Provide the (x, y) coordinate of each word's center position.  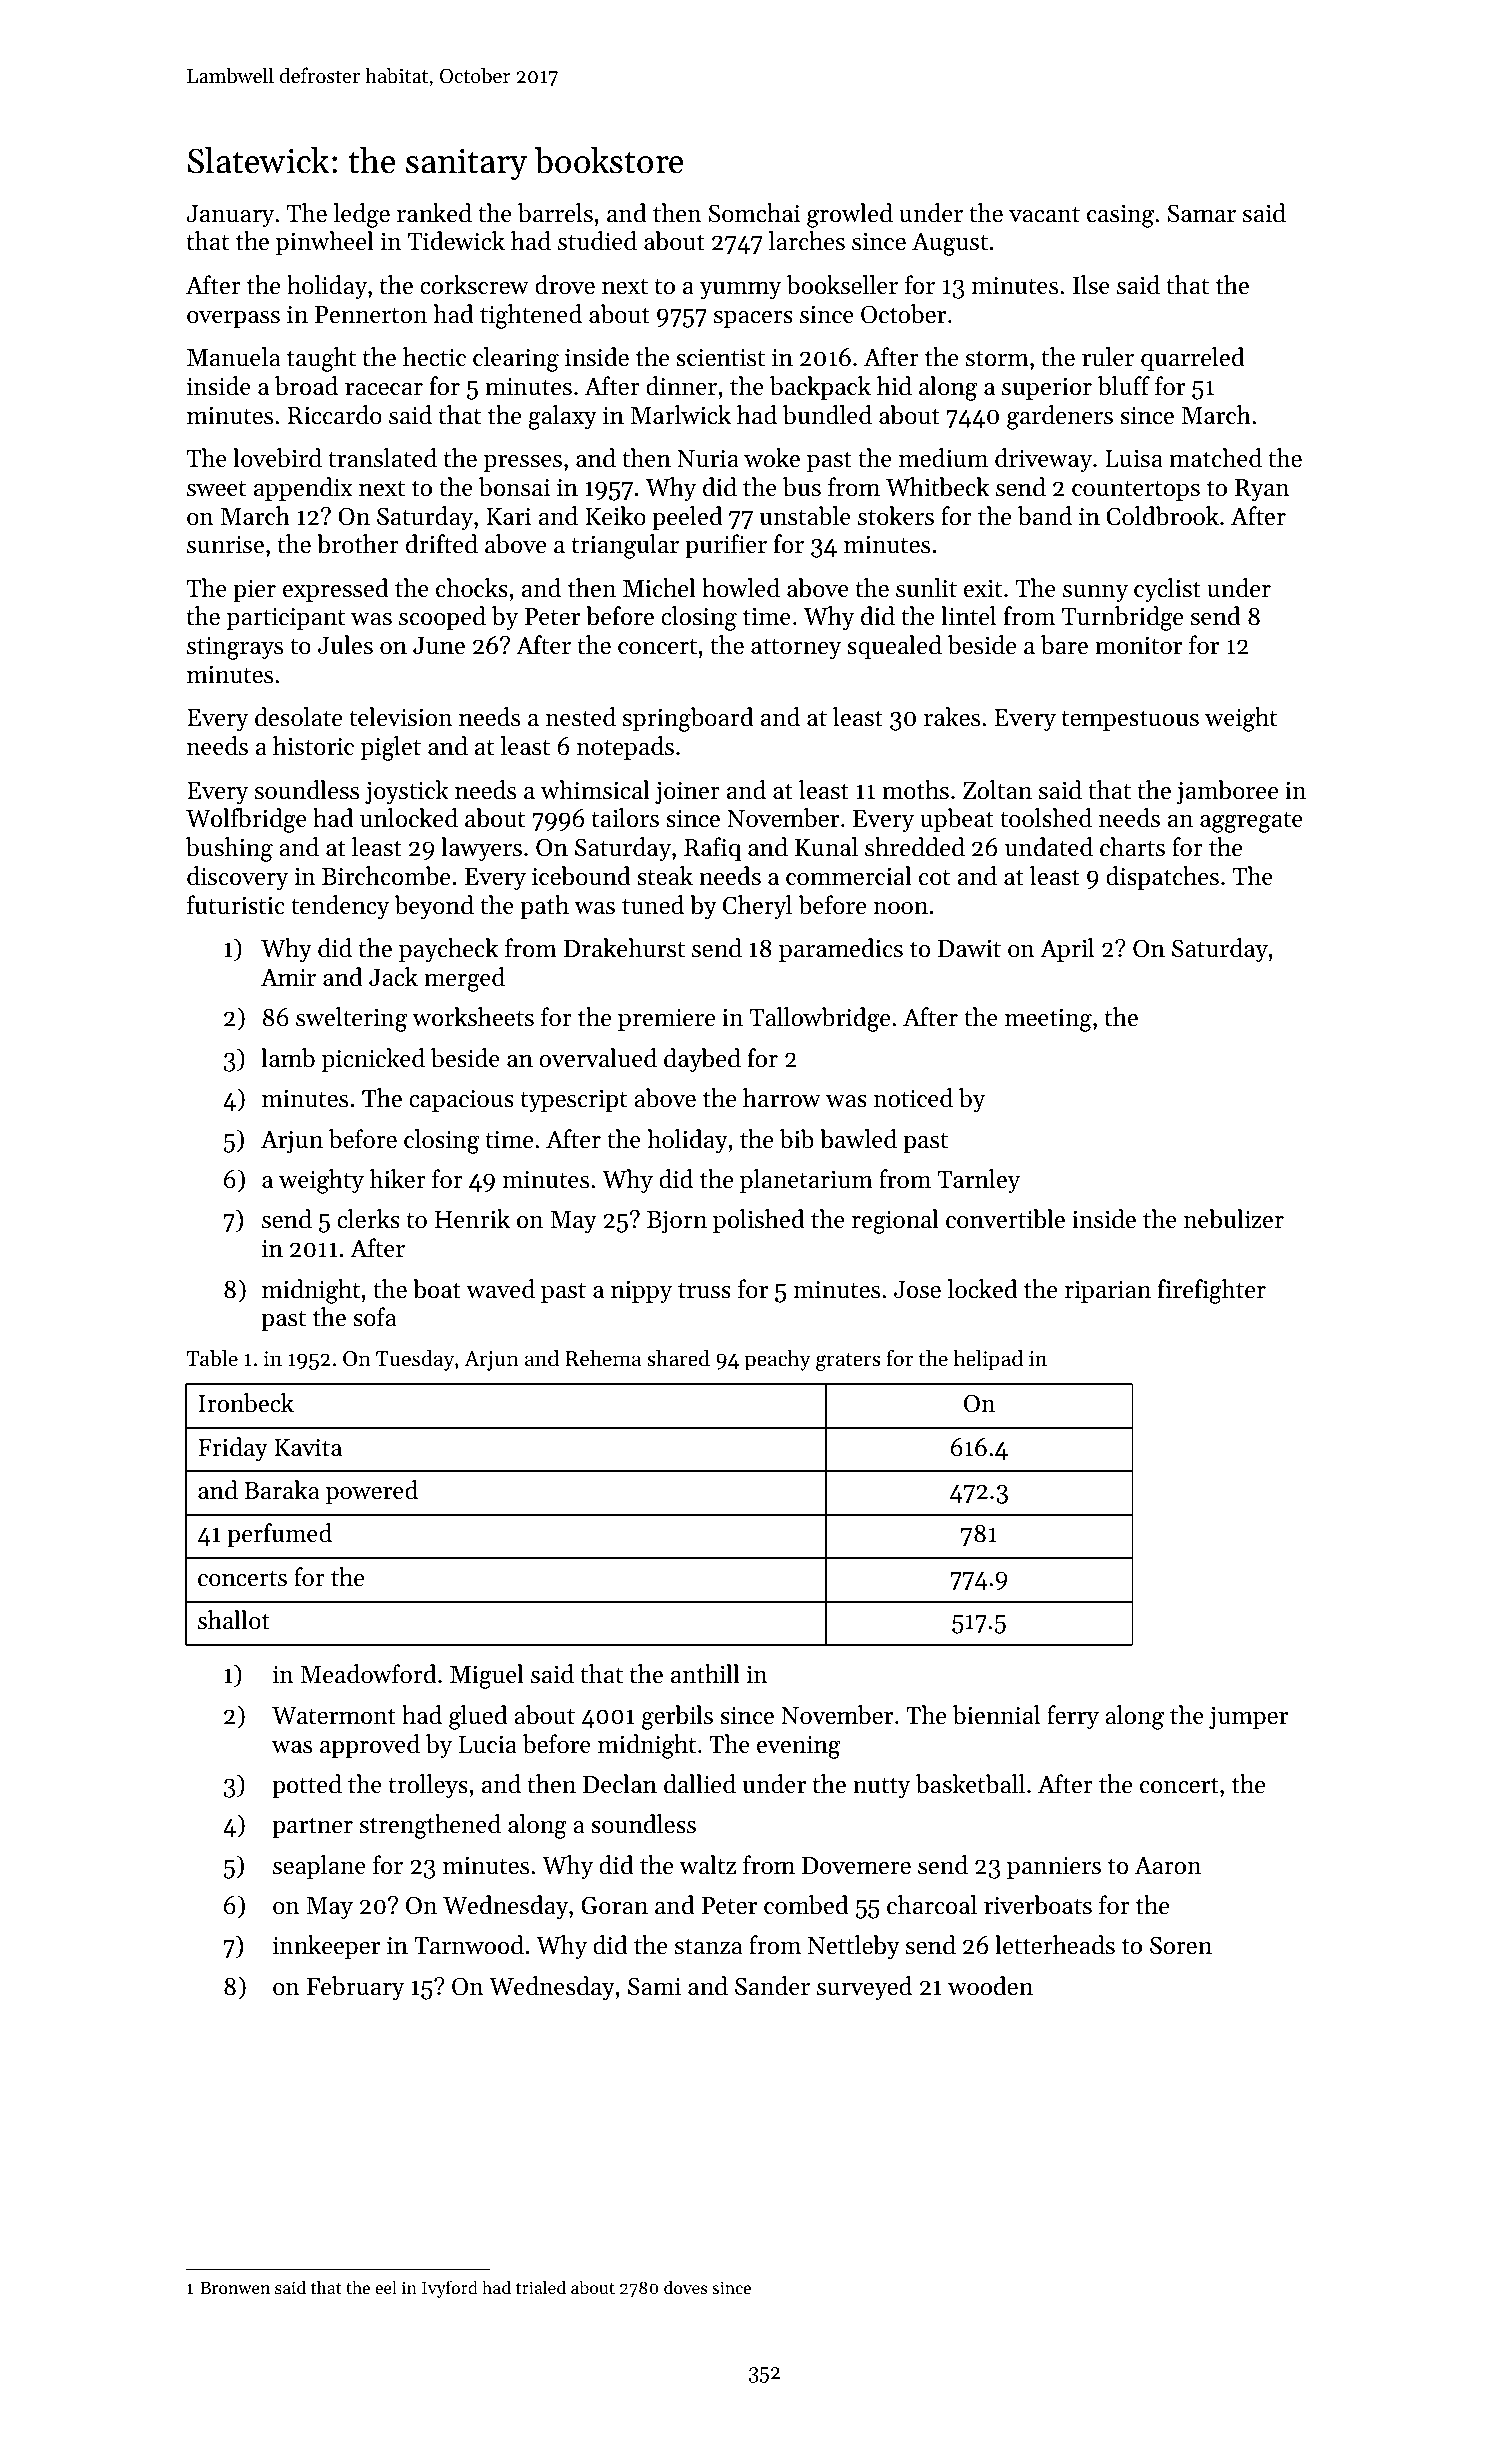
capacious (461, 1101)
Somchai (754, 213)
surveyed (864, 1988)
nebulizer (1234, 1219)
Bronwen (235, 2288)
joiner (687, 793)
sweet (216, 489)
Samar (1202, 213)
